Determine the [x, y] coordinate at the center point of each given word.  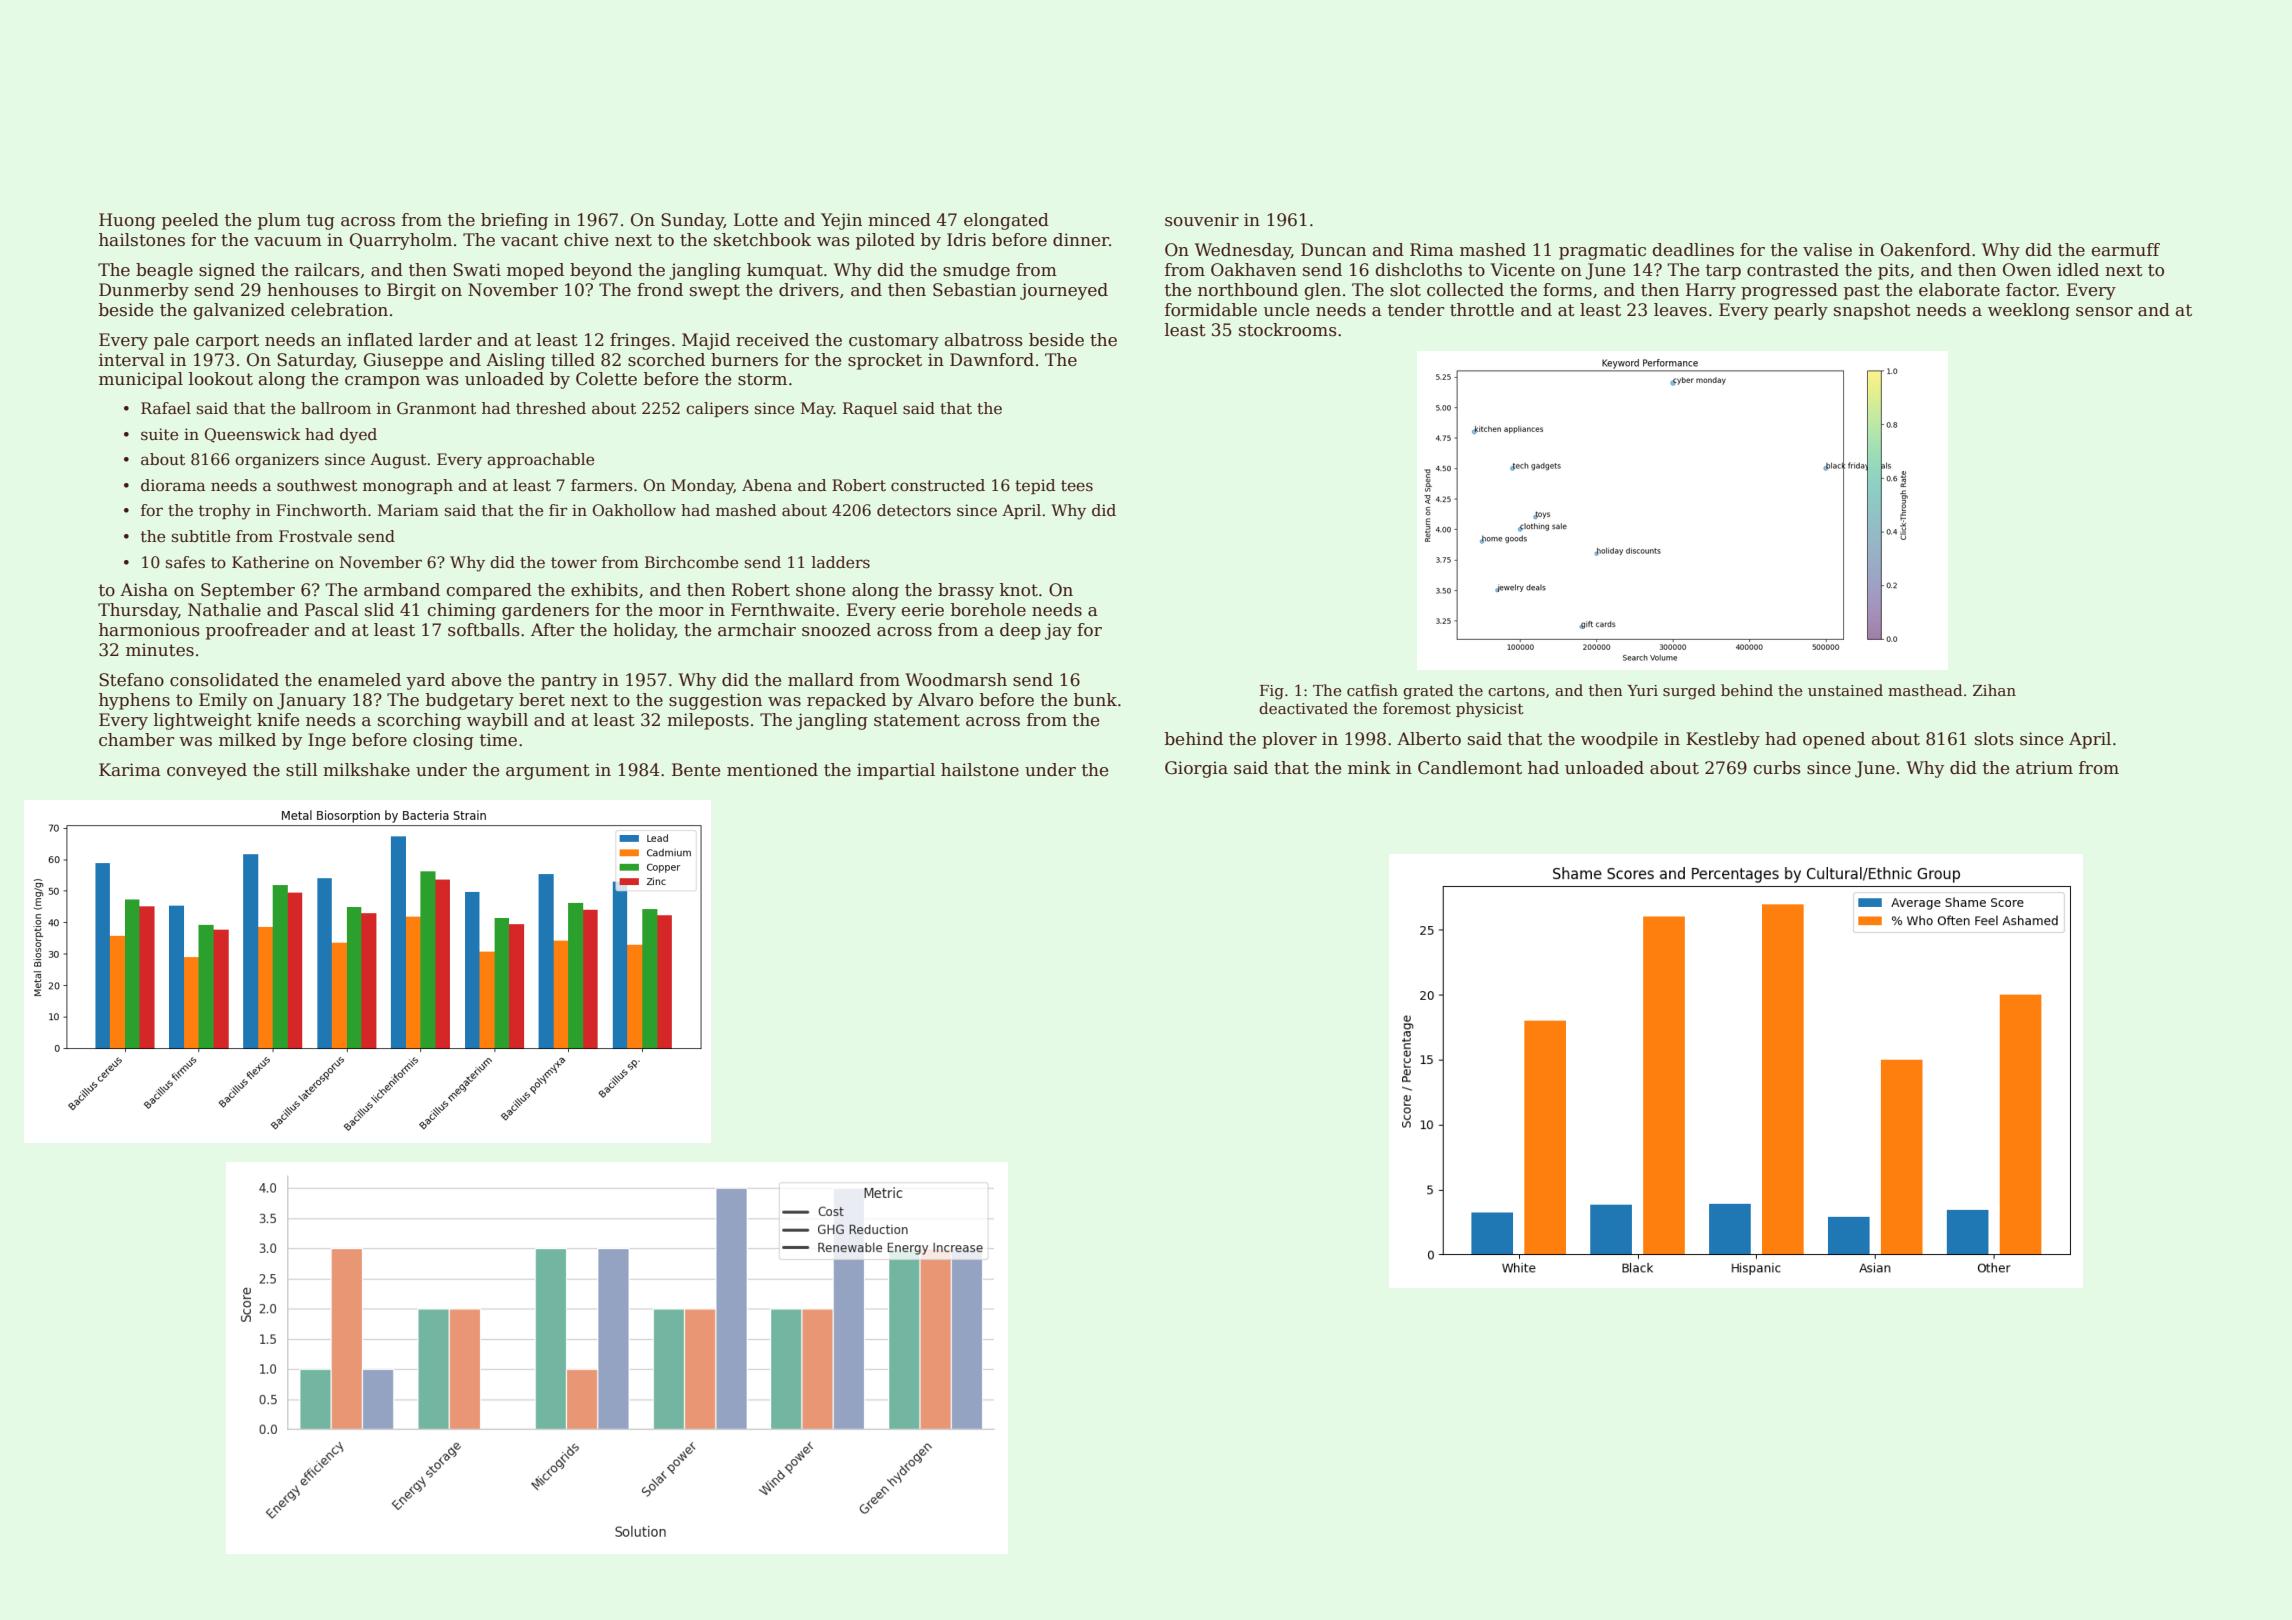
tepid [1035, 486]
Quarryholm [401, 241]
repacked [846, 701]
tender [1416, 310]
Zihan [1994, 690]
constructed [938, 485]
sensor [2104, 312]
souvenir [1202, 220]
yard [425, 681]
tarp [1723, 272]
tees [1077, 486]
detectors [914, 510]
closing [443, 741]
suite [159, 434]
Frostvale [315, 536]
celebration [339, 310]
